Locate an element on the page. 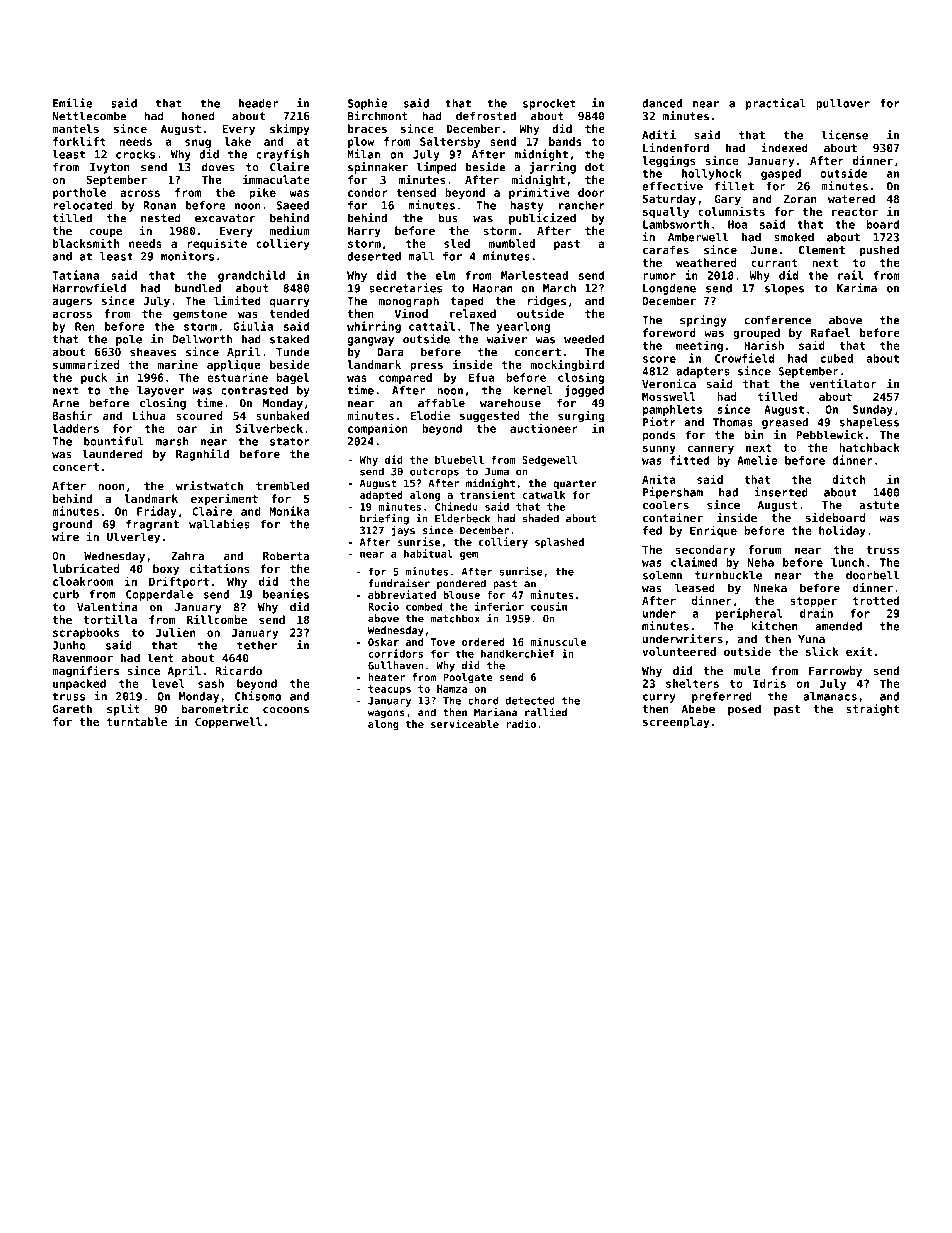 This image has width=952, height=1233. limped is located at coordinates (436, 168).
